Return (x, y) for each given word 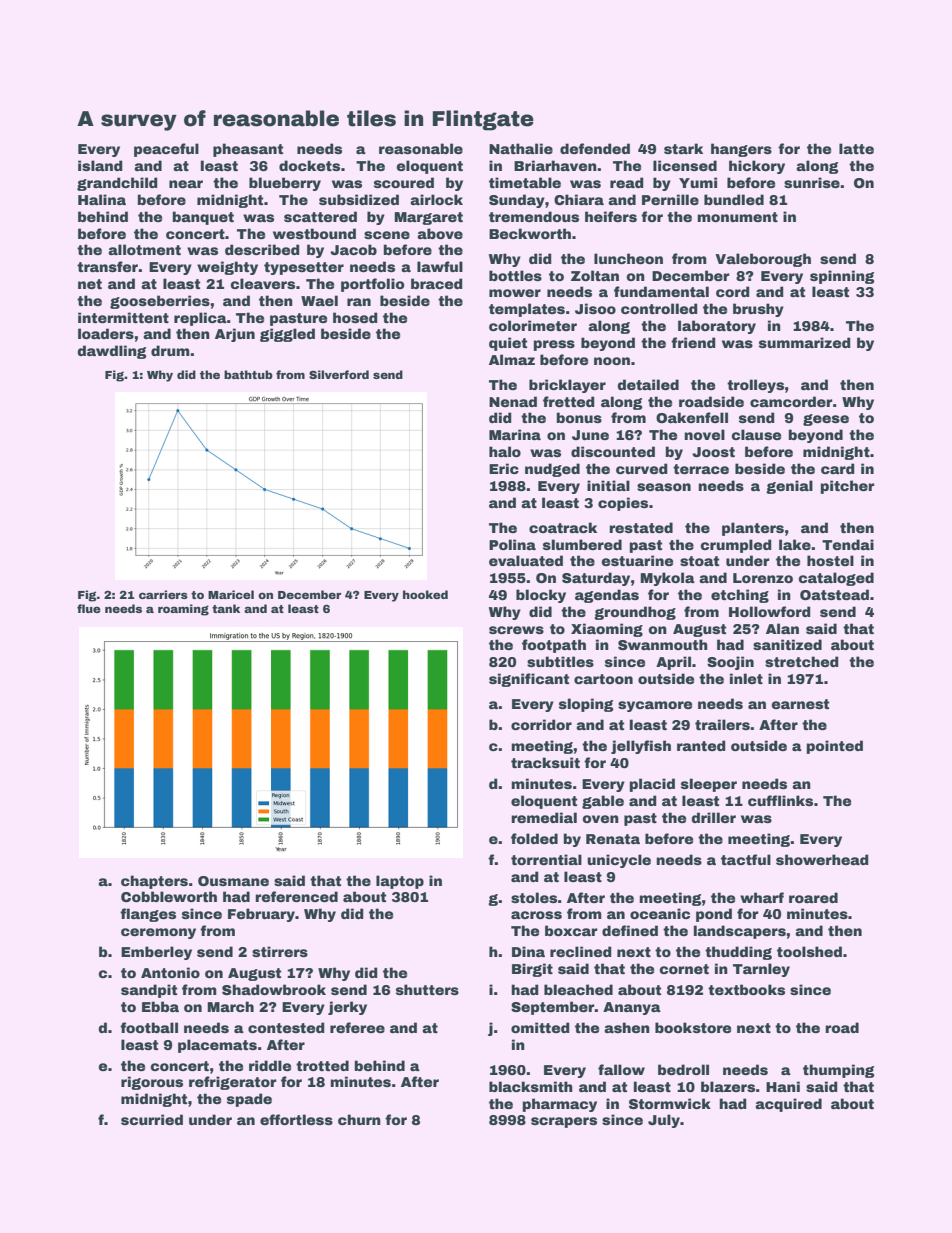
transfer (107, 266)
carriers (163, 594)
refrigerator (233, 1083)
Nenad (513, 401)
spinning (842, 277)
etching (740, 596)
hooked (425, 594)
